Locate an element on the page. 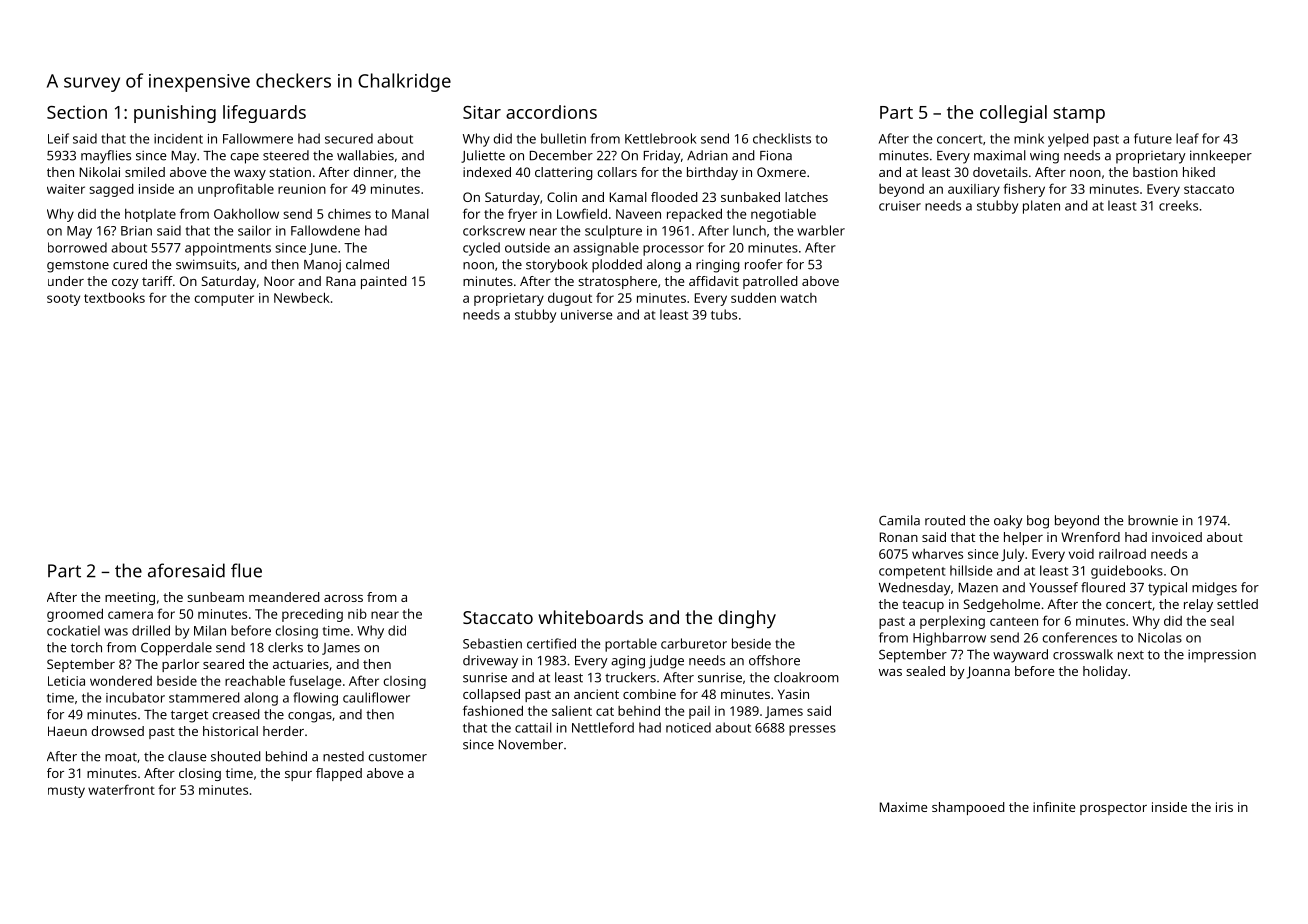 The width and height of the document is (1308, 924). Maxime is located at coordinates (903, 807).
